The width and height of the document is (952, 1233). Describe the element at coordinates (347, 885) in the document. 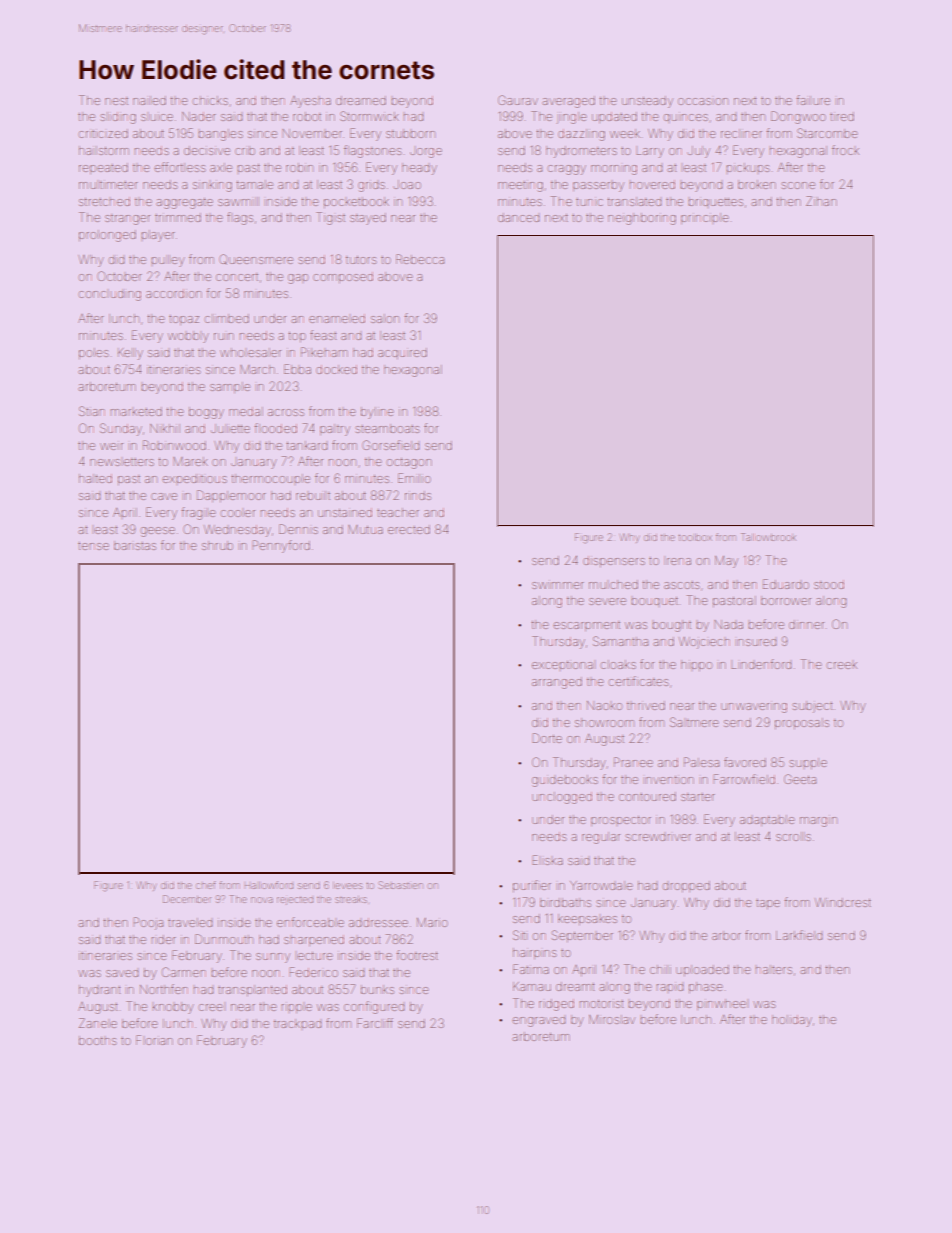

I see `levees` at that location.
